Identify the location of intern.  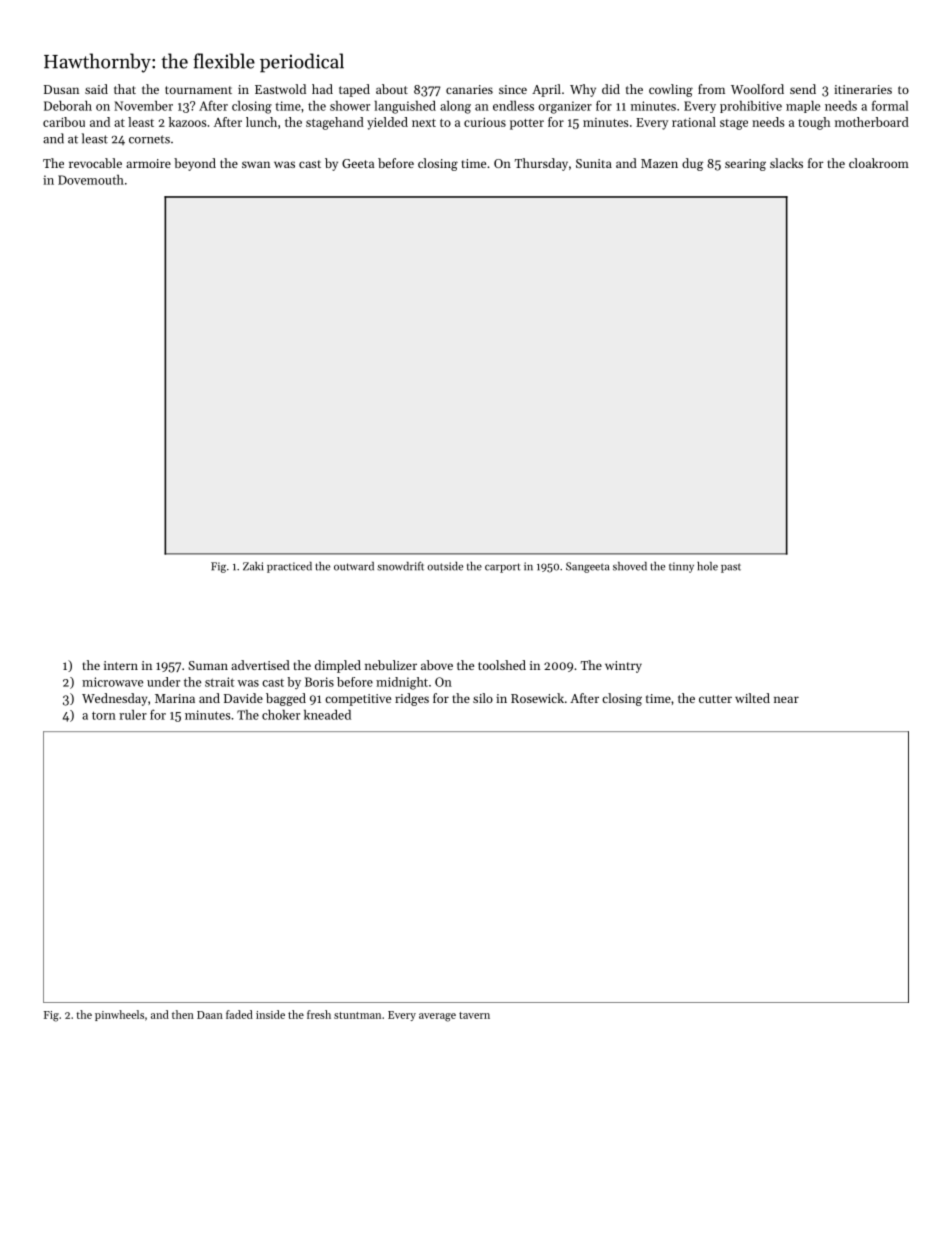
(121, 665).
